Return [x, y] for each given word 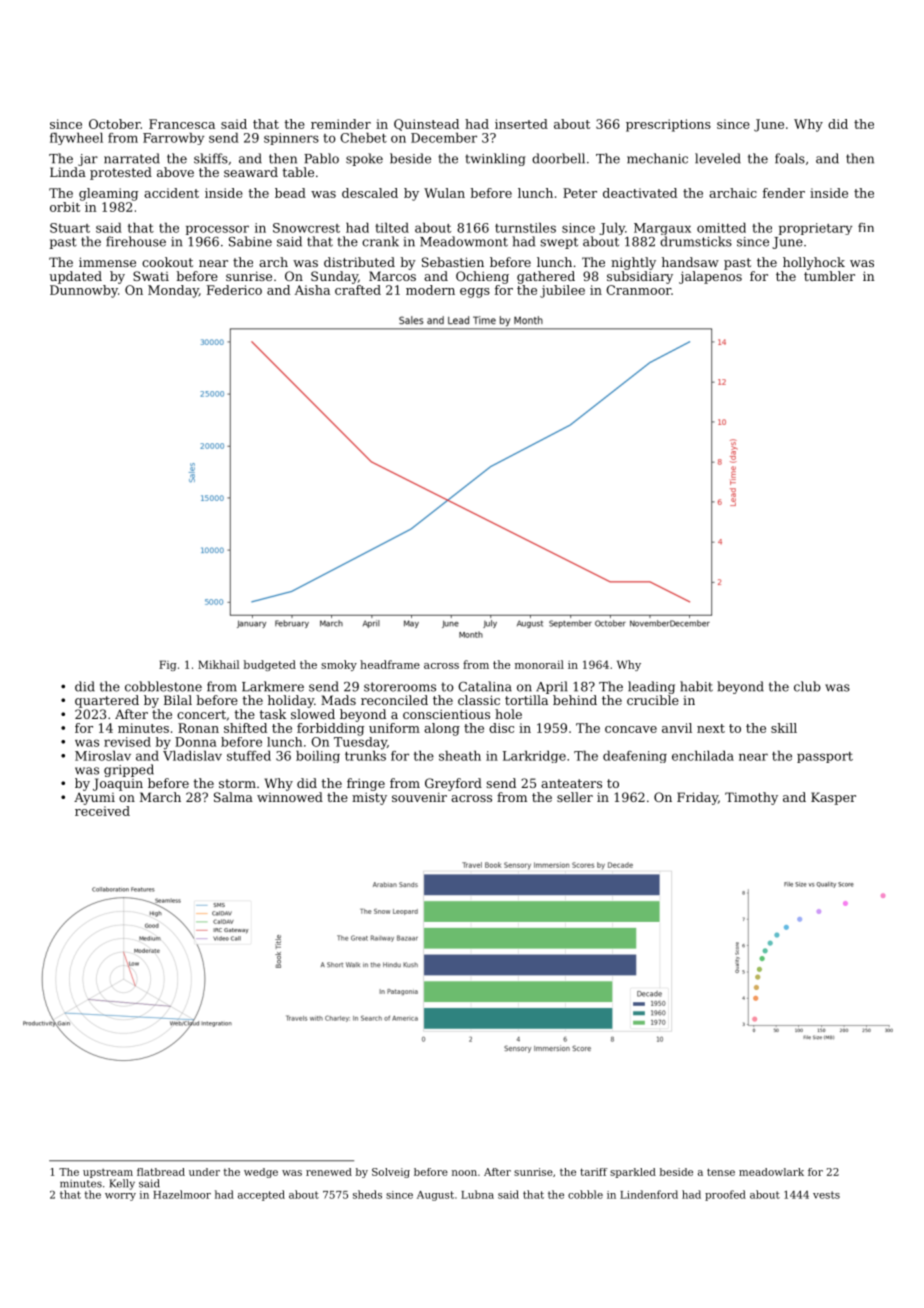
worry [120, 1197]
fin [866, 227]
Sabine [250, 241]
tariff [594, 1172]
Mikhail [218, 664]
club [807, 686]
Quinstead [426, 125]
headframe [390, 664]
